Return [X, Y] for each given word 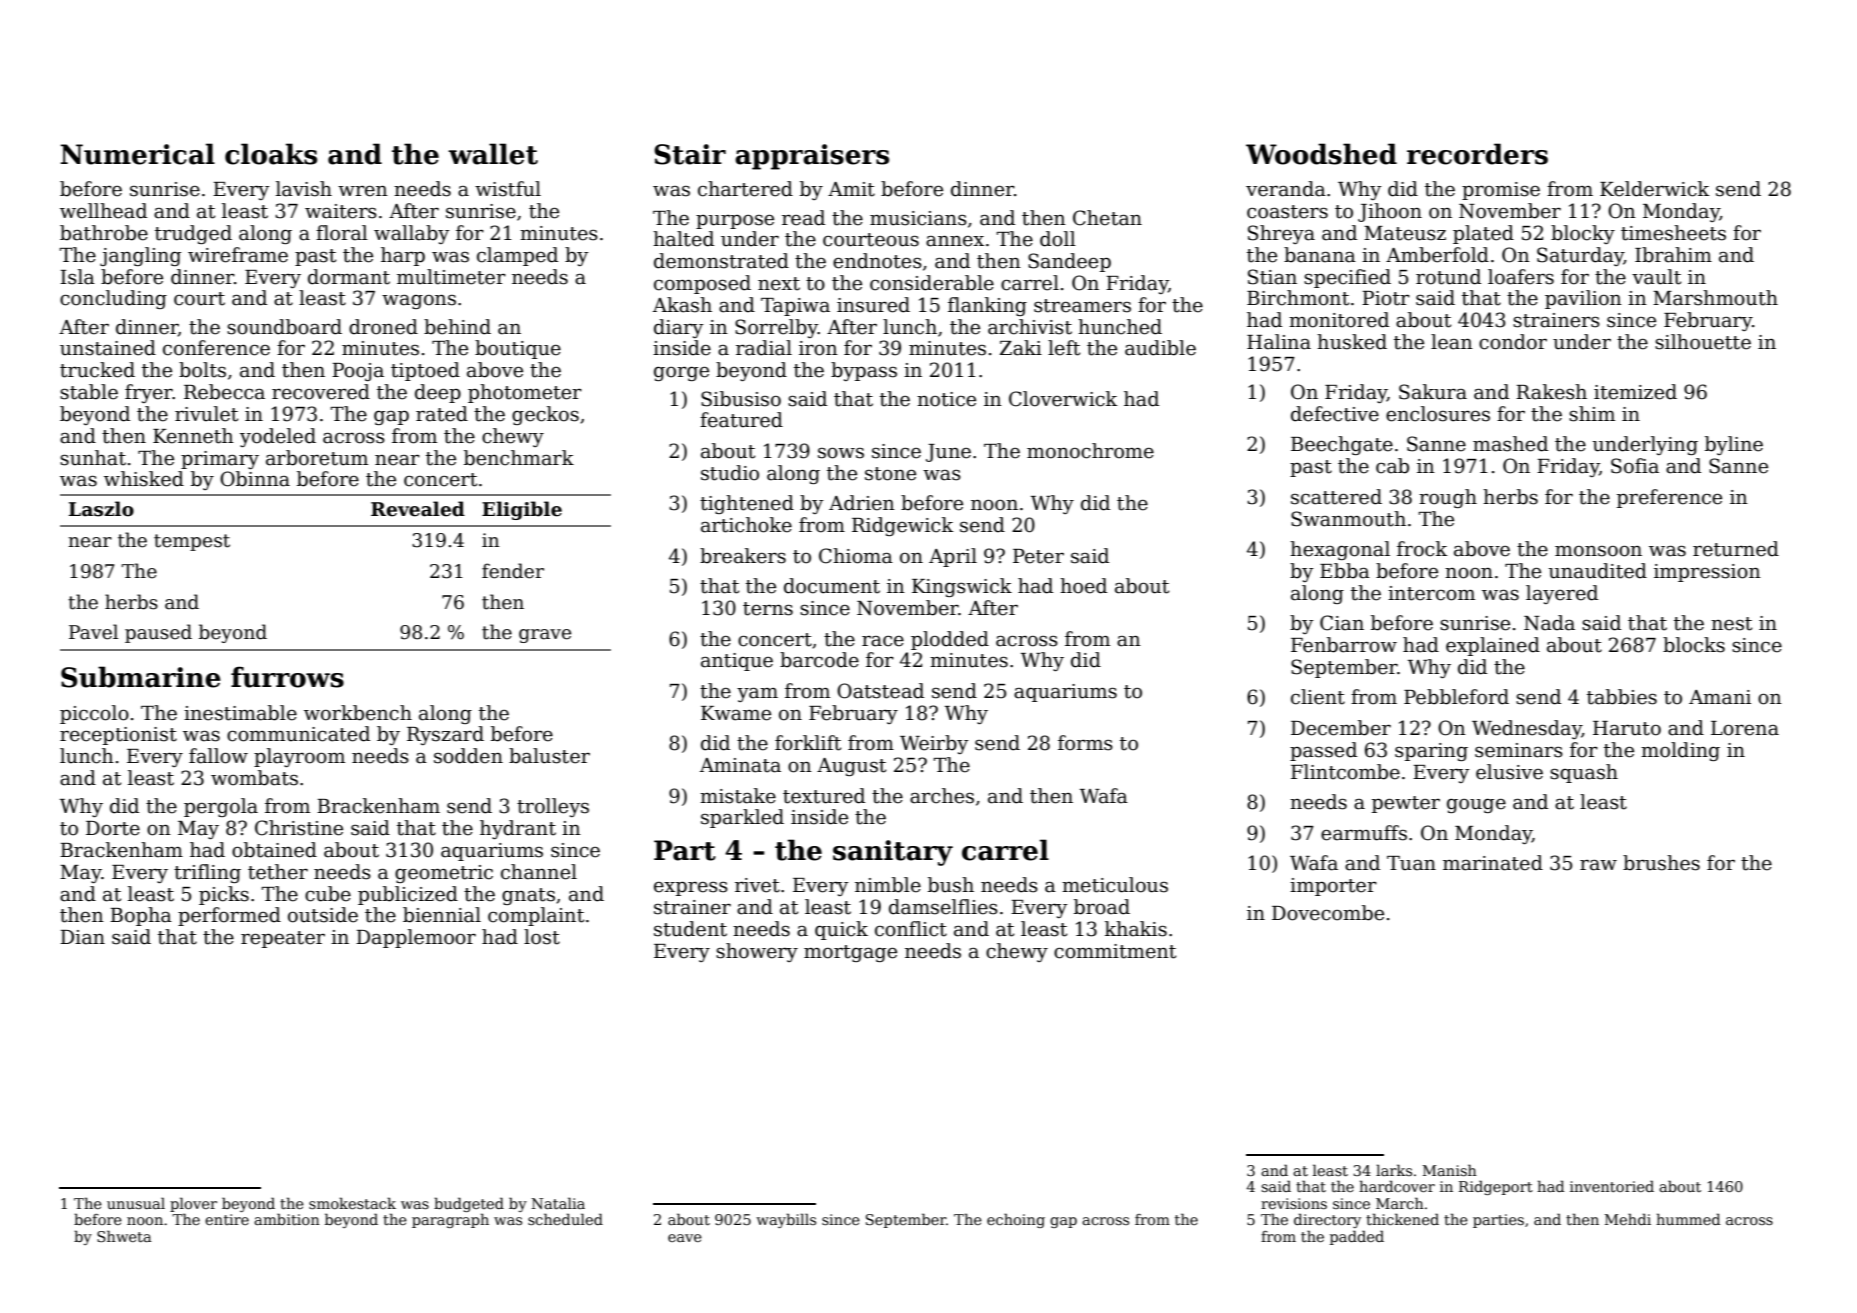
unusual [136, 1203]
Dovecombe [1328, 913]
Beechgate [1342, 445]
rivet [757, 885]
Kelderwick [1654, 189]
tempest [192, 542]
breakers [743, 556]
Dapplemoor [416, 938]
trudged [193, 234]
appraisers [812, 157]
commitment [1115, 951]
